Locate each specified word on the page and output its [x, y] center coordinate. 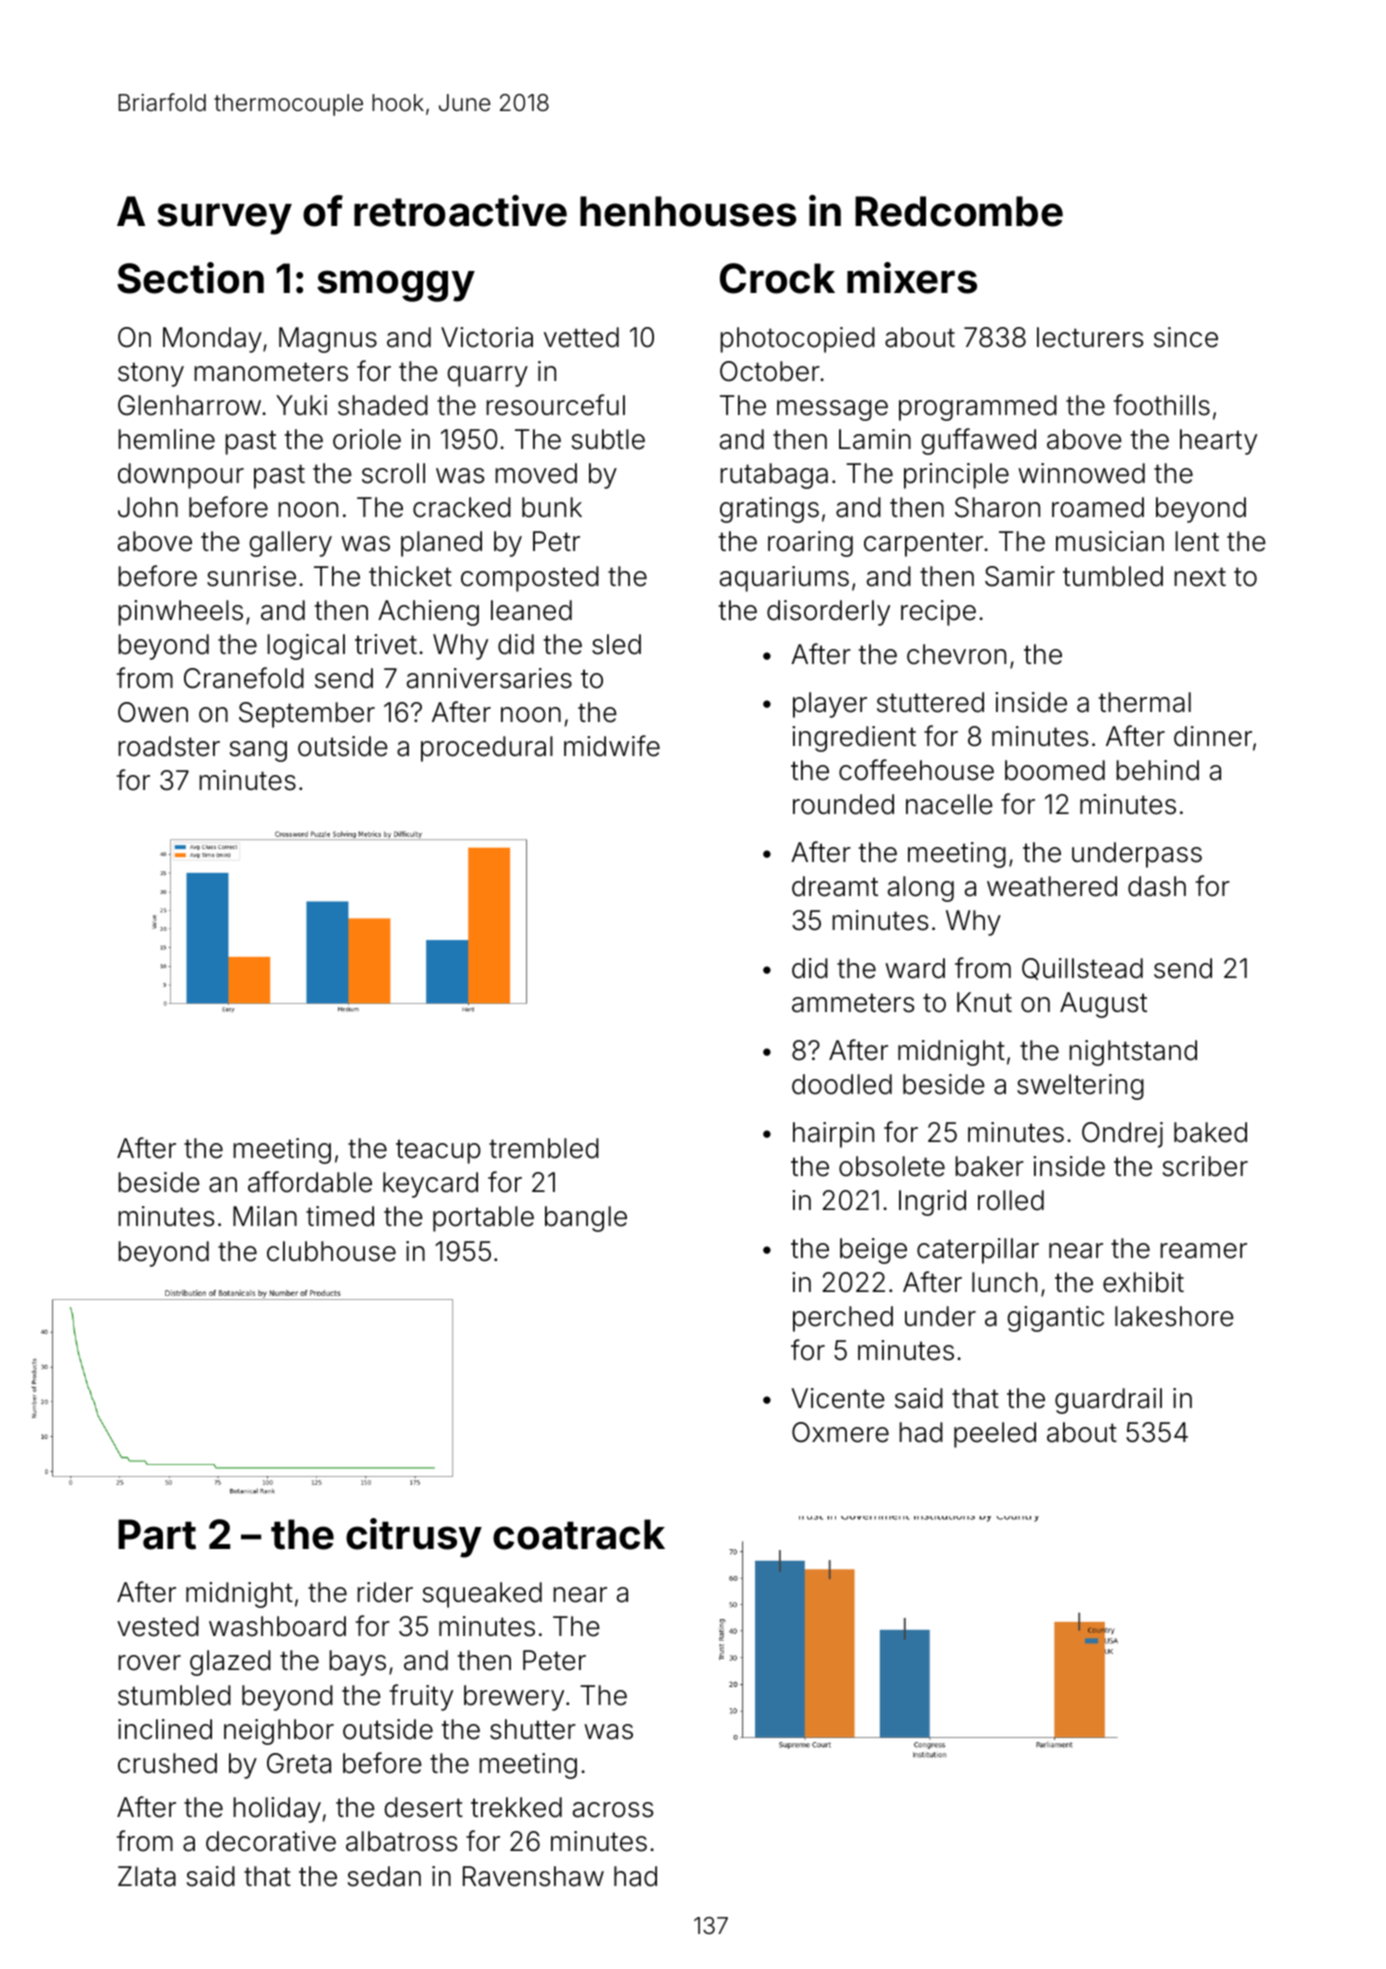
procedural [487, 749]
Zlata [147, 1876]
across [613, 1810]
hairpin [833, 1135]
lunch [1004, 1282]
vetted [581, 337]
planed [441, 544]
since [1186, 337]
